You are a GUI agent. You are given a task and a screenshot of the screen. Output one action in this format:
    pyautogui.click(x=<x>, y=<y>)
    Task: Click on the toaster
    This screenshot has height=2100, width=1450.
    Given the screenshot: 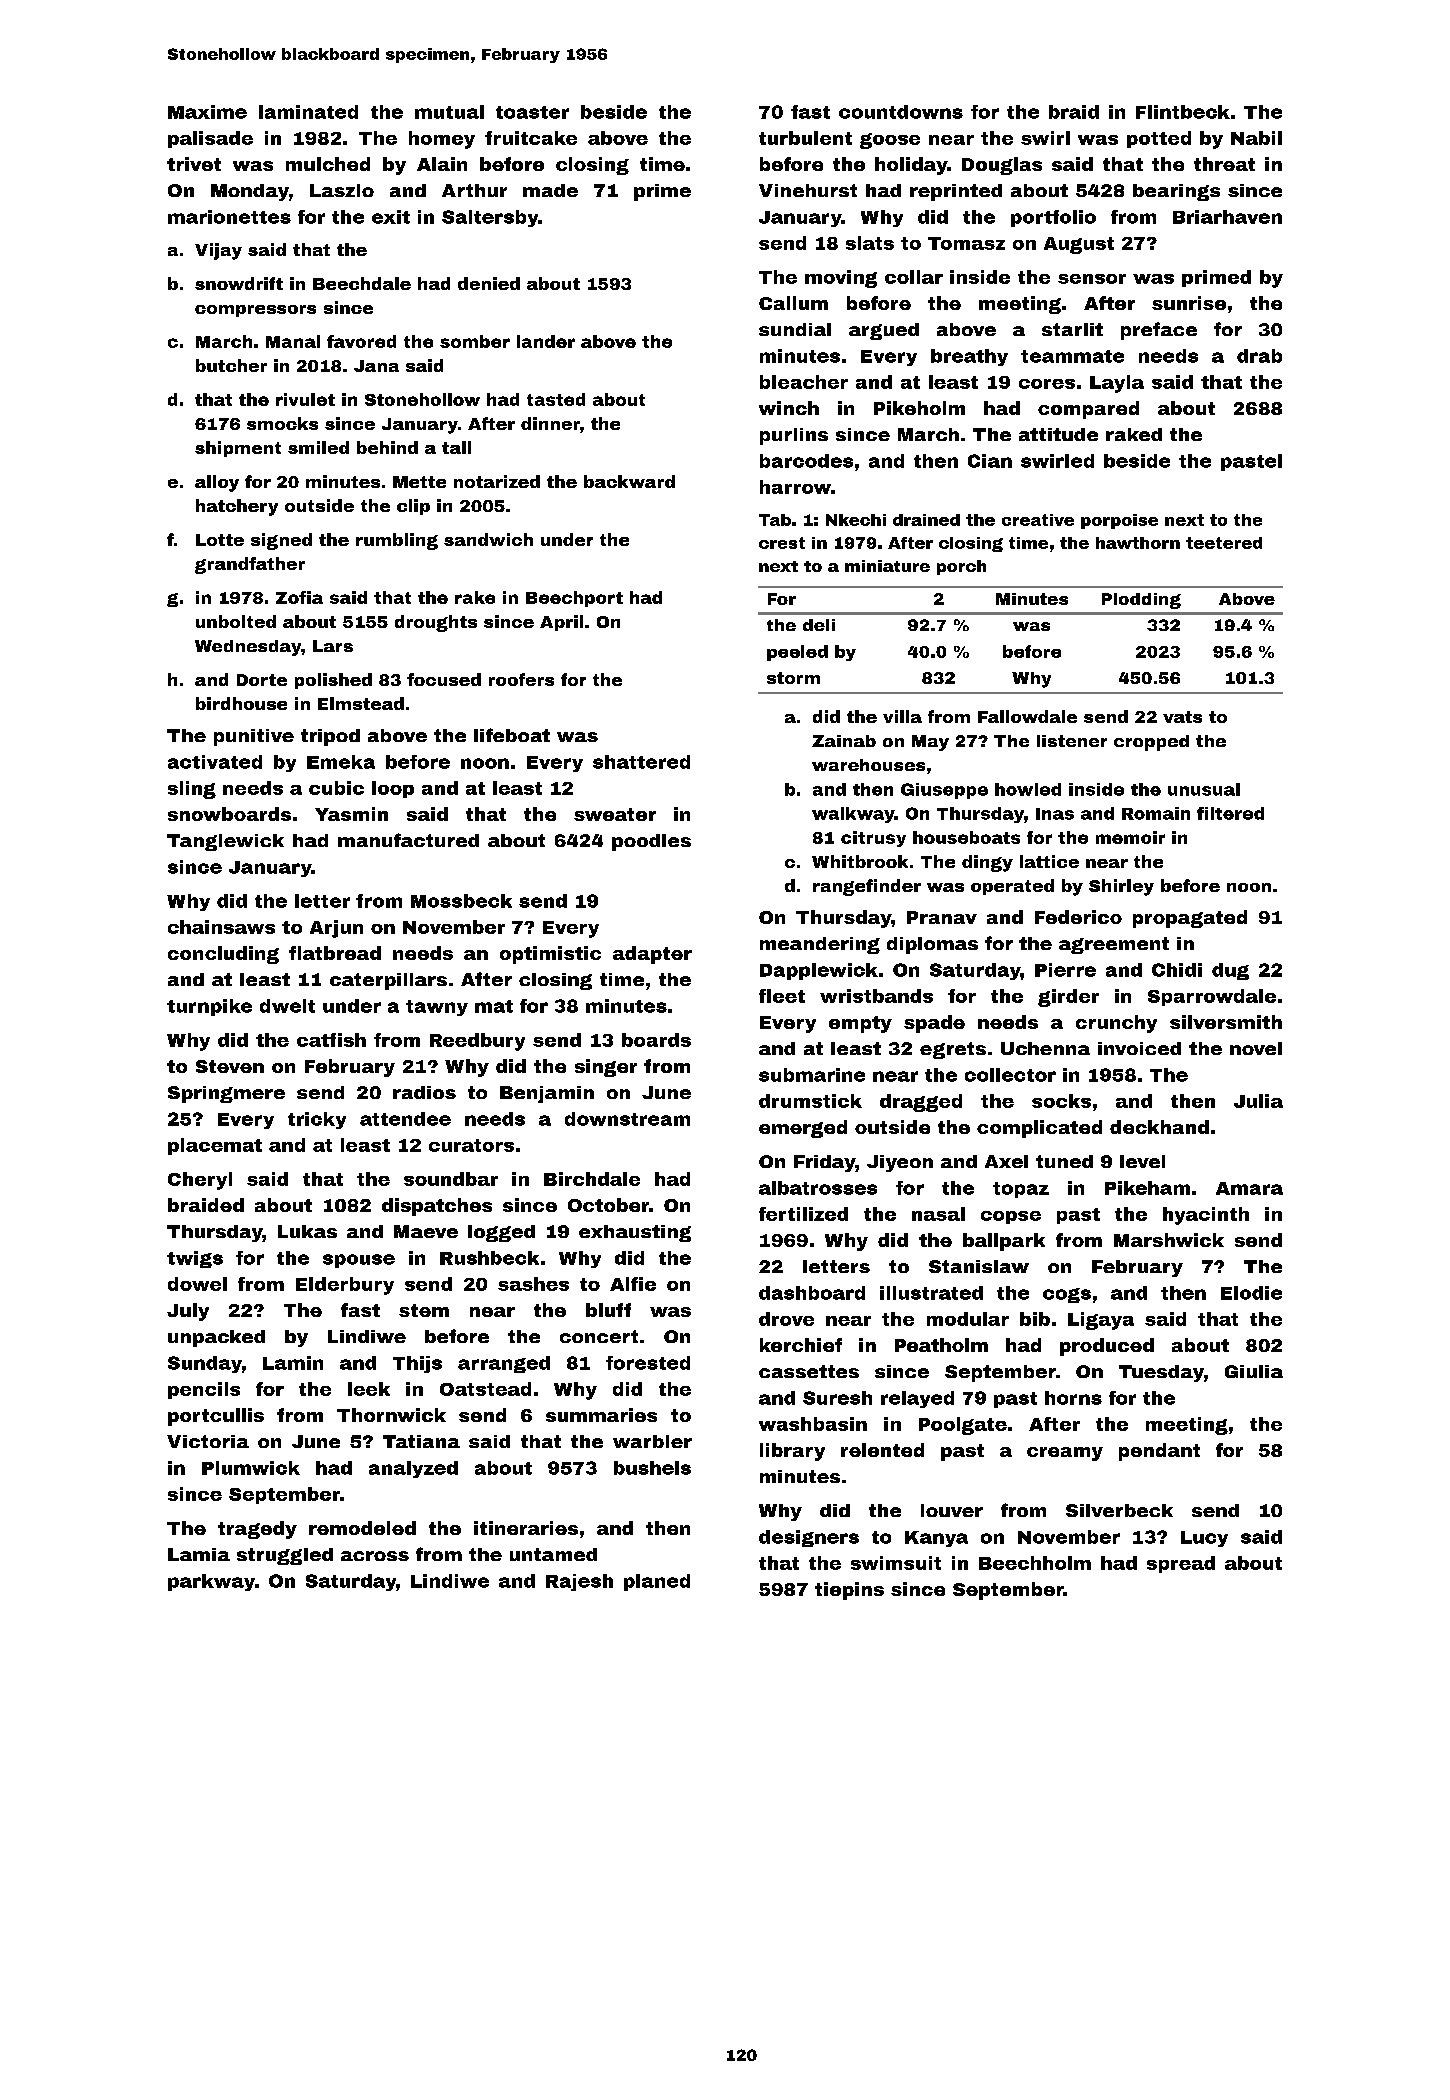 What is the action you would take?
    pyautogui.click(x=532, y=112)
